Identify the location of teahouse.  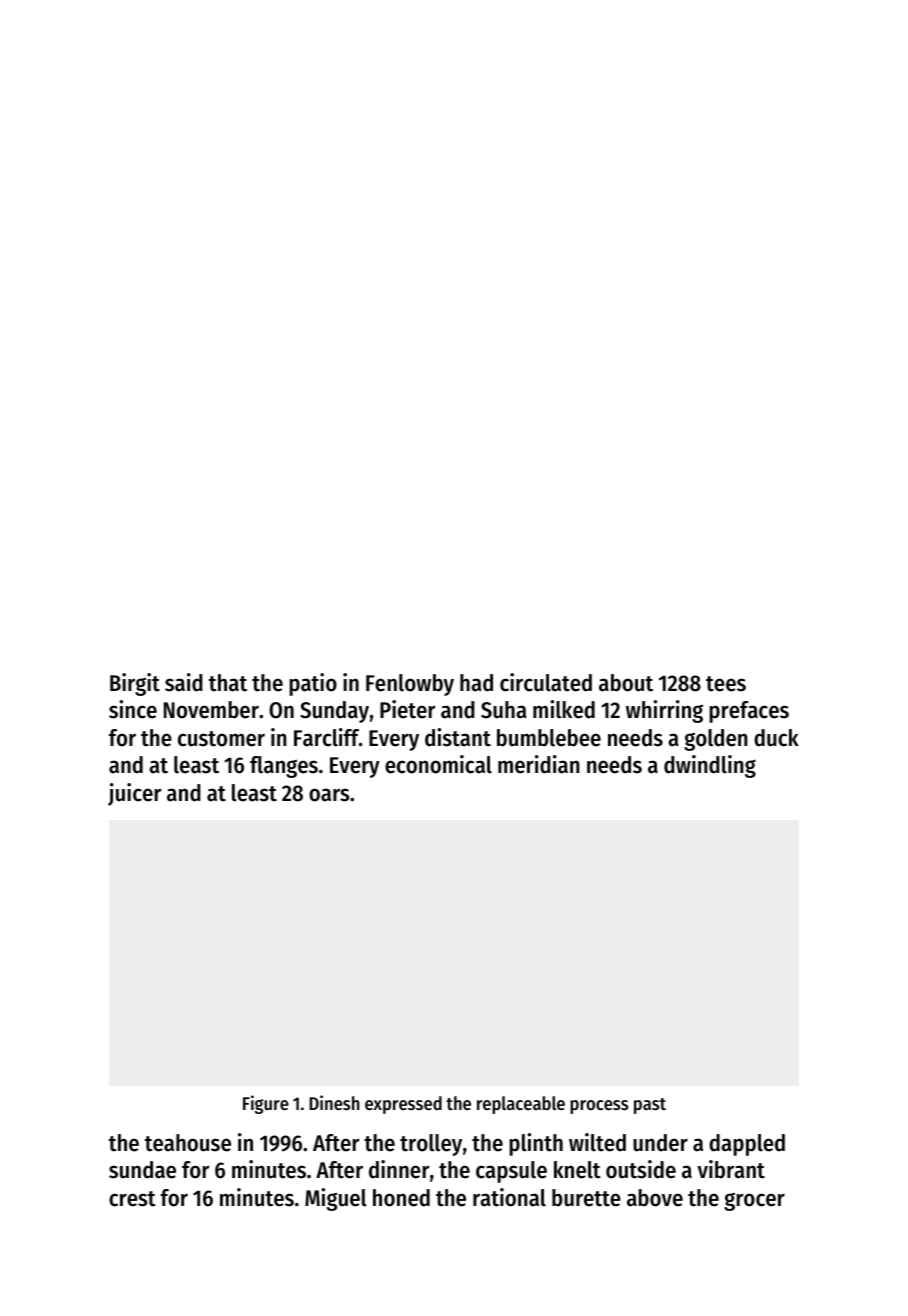
(188, 1143).
